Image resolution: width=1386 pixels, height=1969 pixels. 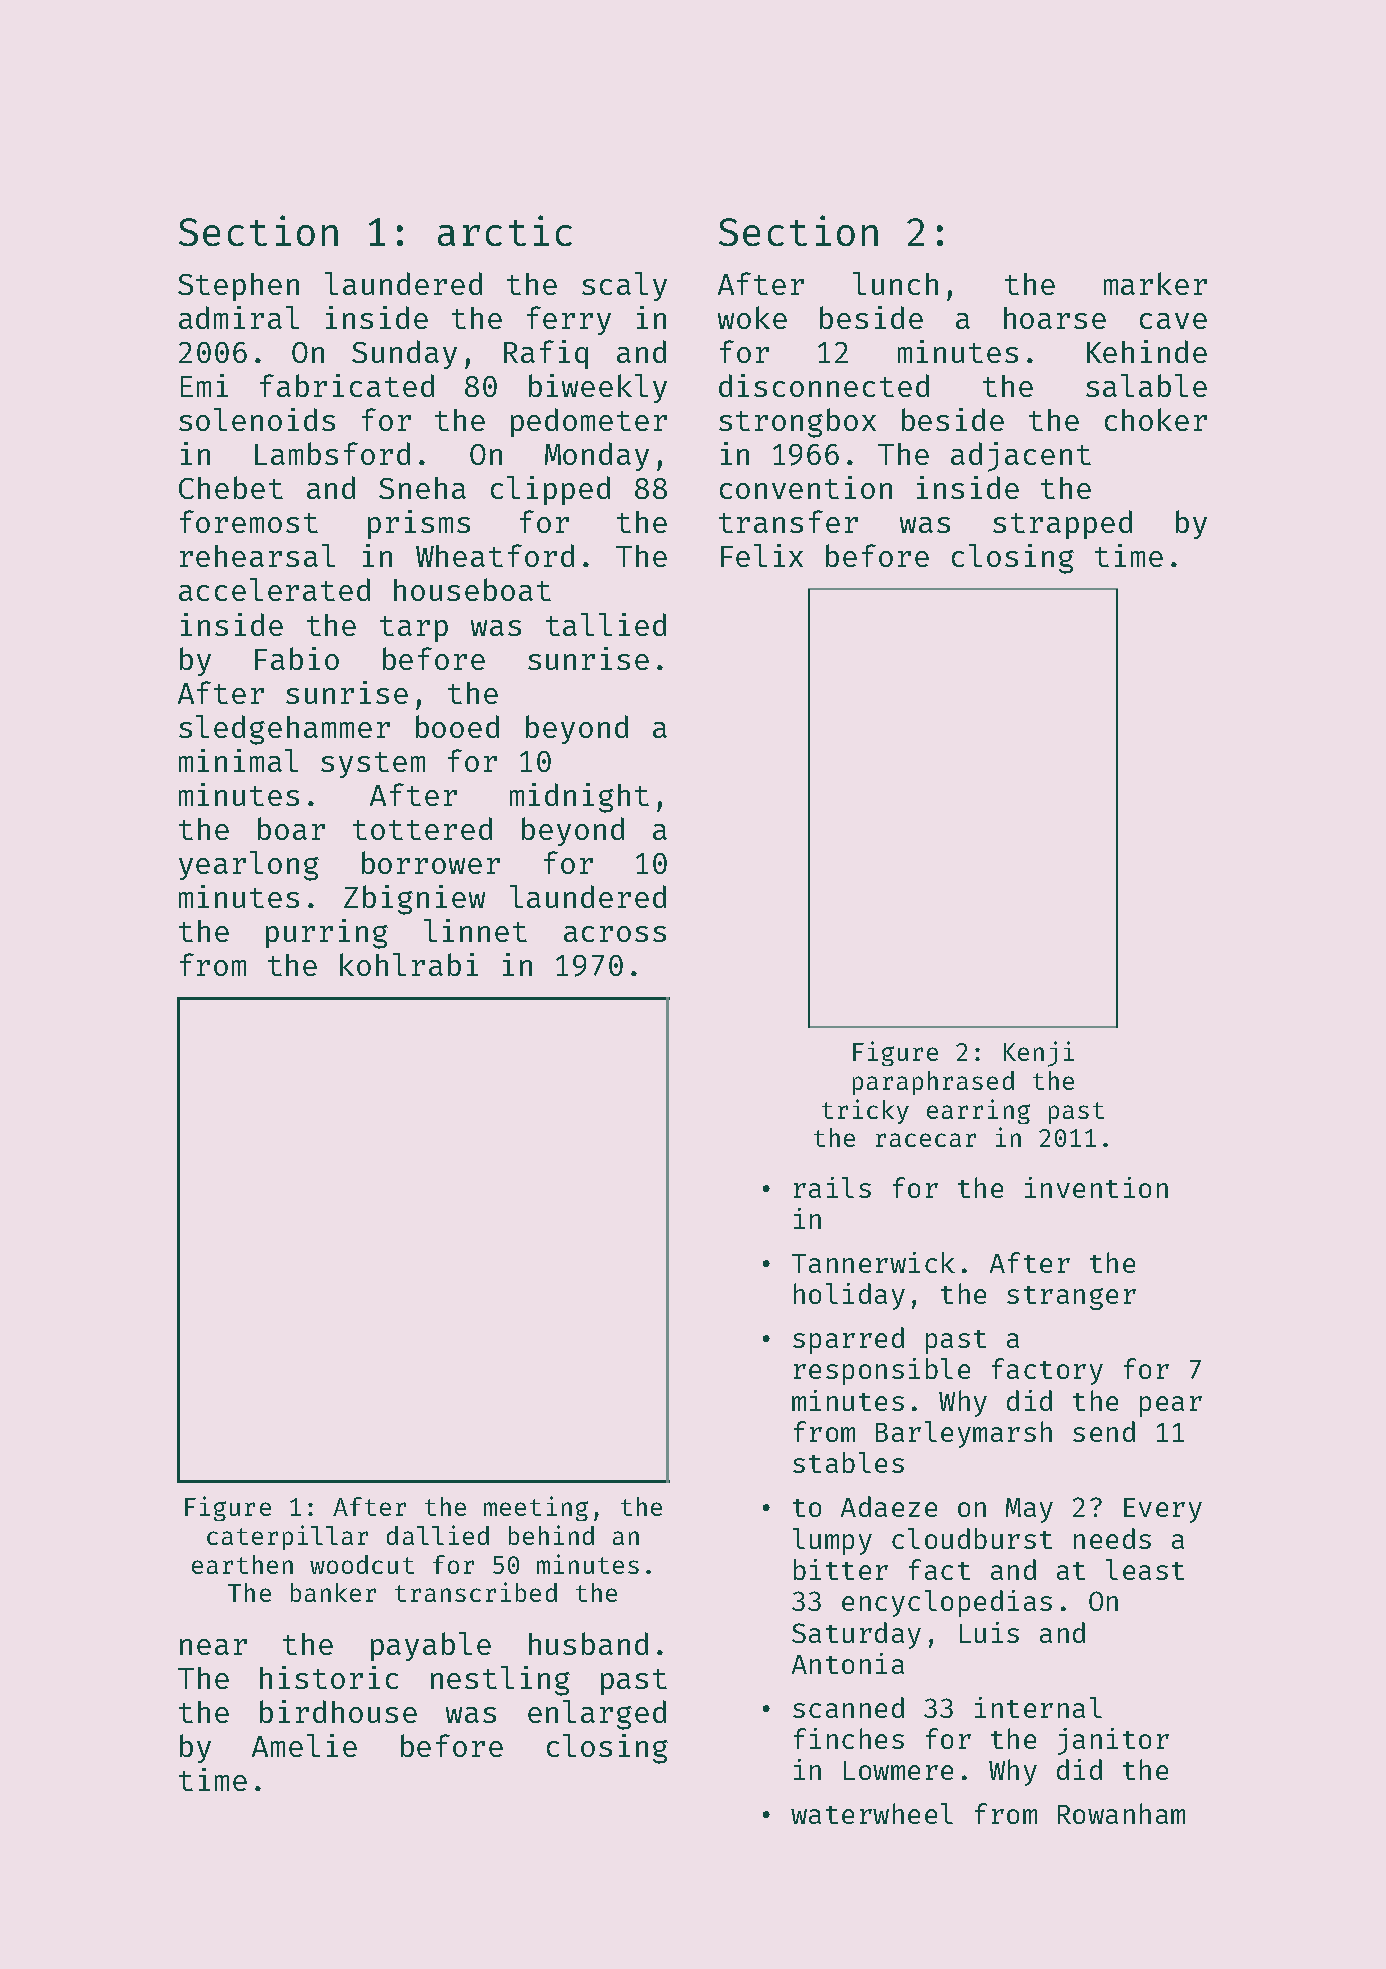 I want to click on Amelie, so click(x=304, y=1745).
